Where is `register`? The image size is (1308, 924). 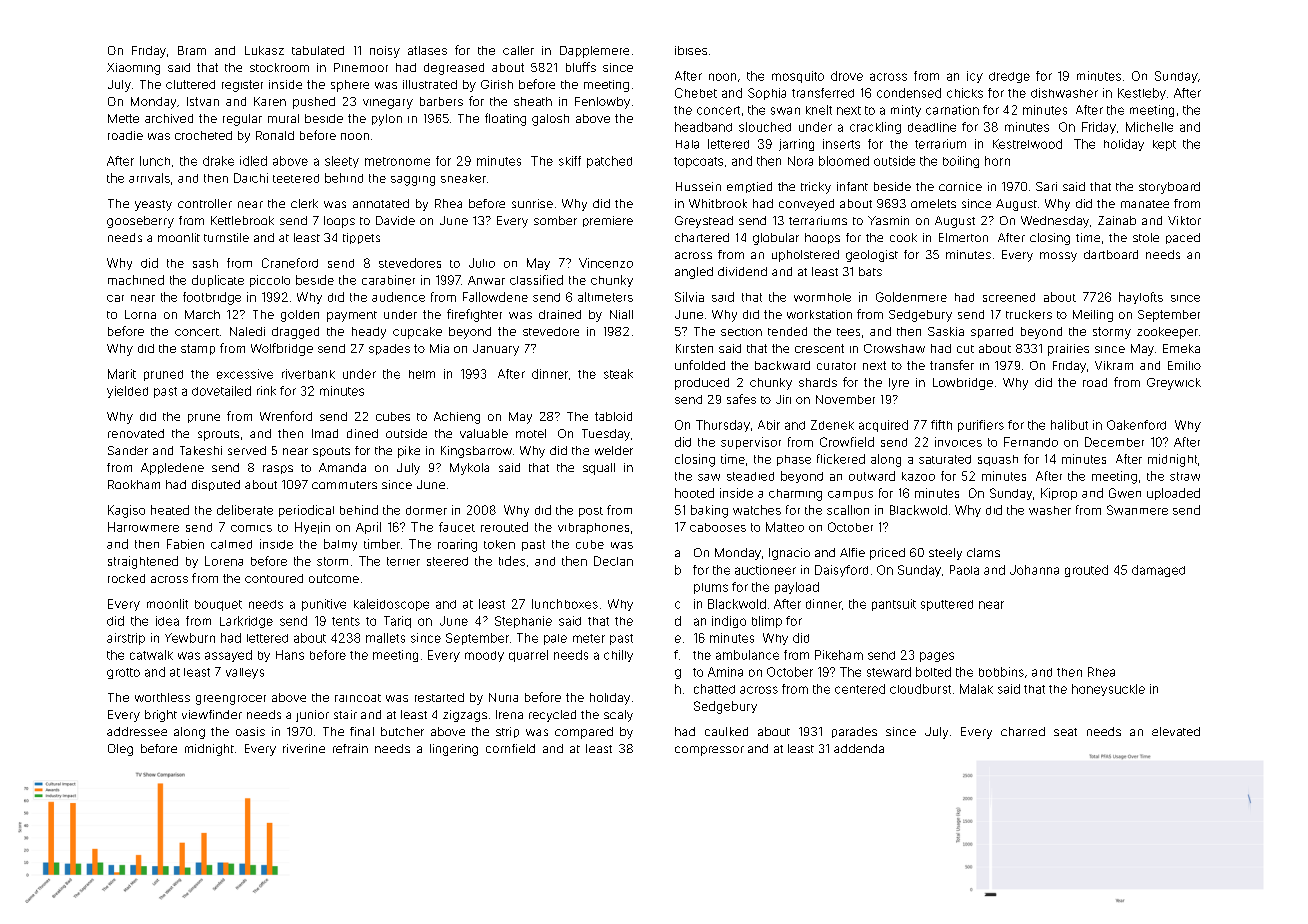 register is located at coordinates (242, 86).
